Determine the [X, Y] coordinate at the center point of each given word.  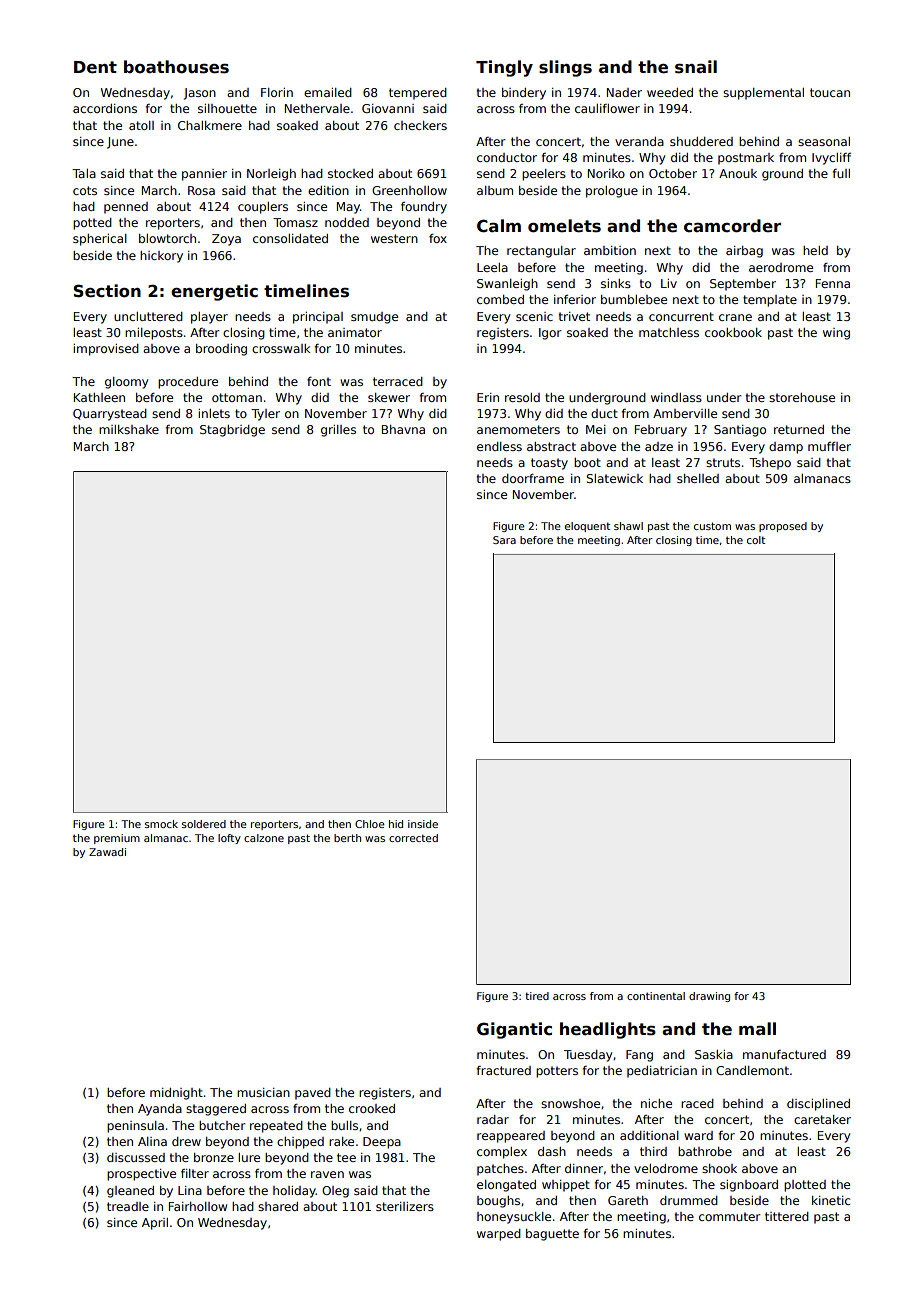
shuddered [701, 141]
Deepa [382, 1143]
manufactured [784, 1054]
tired [537, 996]
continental [656, 996]
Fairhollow [198, 1206]
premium [117, 839]
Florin [277, 92]
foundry [424, 208]
